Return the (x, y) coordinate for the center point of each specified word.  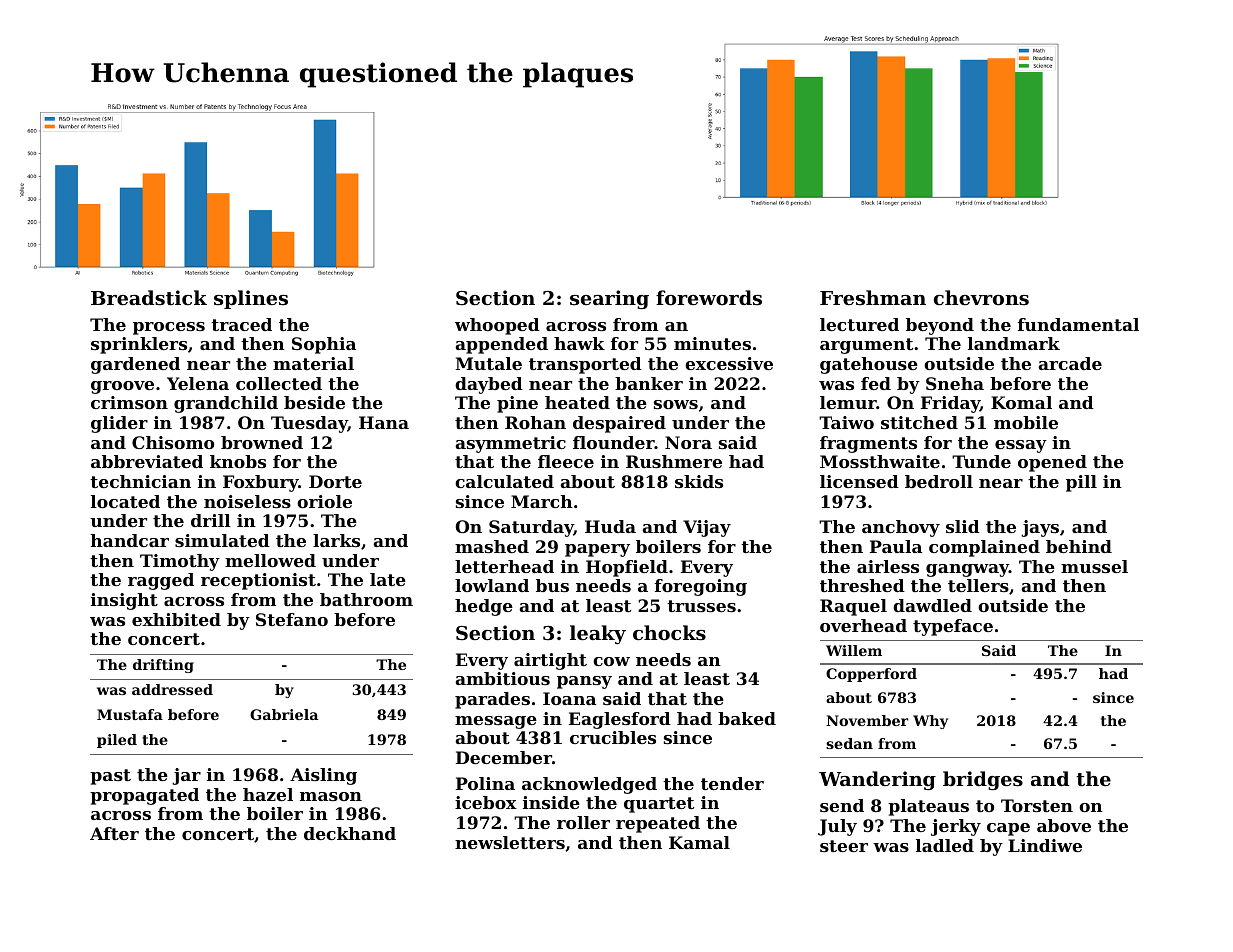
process (169, 328)
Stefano (292, 619)
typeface (953, 627)
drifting (163, 666)
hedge (484, 607)
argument (866, 346)
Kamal (699, 842)
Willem (854, 650)
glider (119, 424)
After (114, 833)
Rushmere (674, 461)
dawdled (932, 605)
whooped (497, 326)
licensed (859, 481)
